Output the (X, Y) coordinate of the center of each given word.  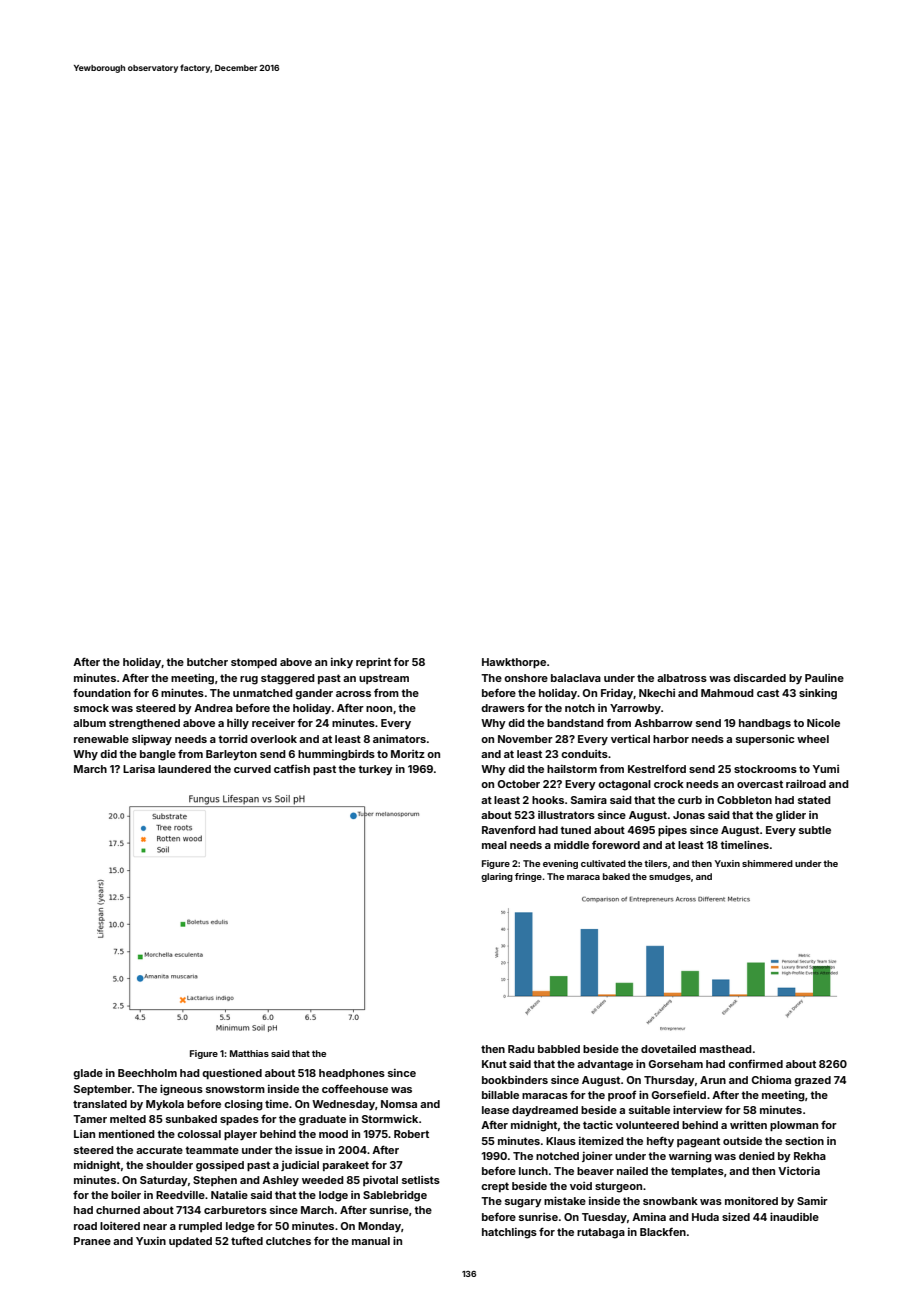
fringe (528, 877)
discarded (759, 678)
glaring (497, 877)
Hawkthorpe (514, 663)
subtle (815, 830)
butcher (207, 662)
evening (560, 864)
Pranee (92, 1241)
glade (88, 1074)
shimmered (767, 863)
